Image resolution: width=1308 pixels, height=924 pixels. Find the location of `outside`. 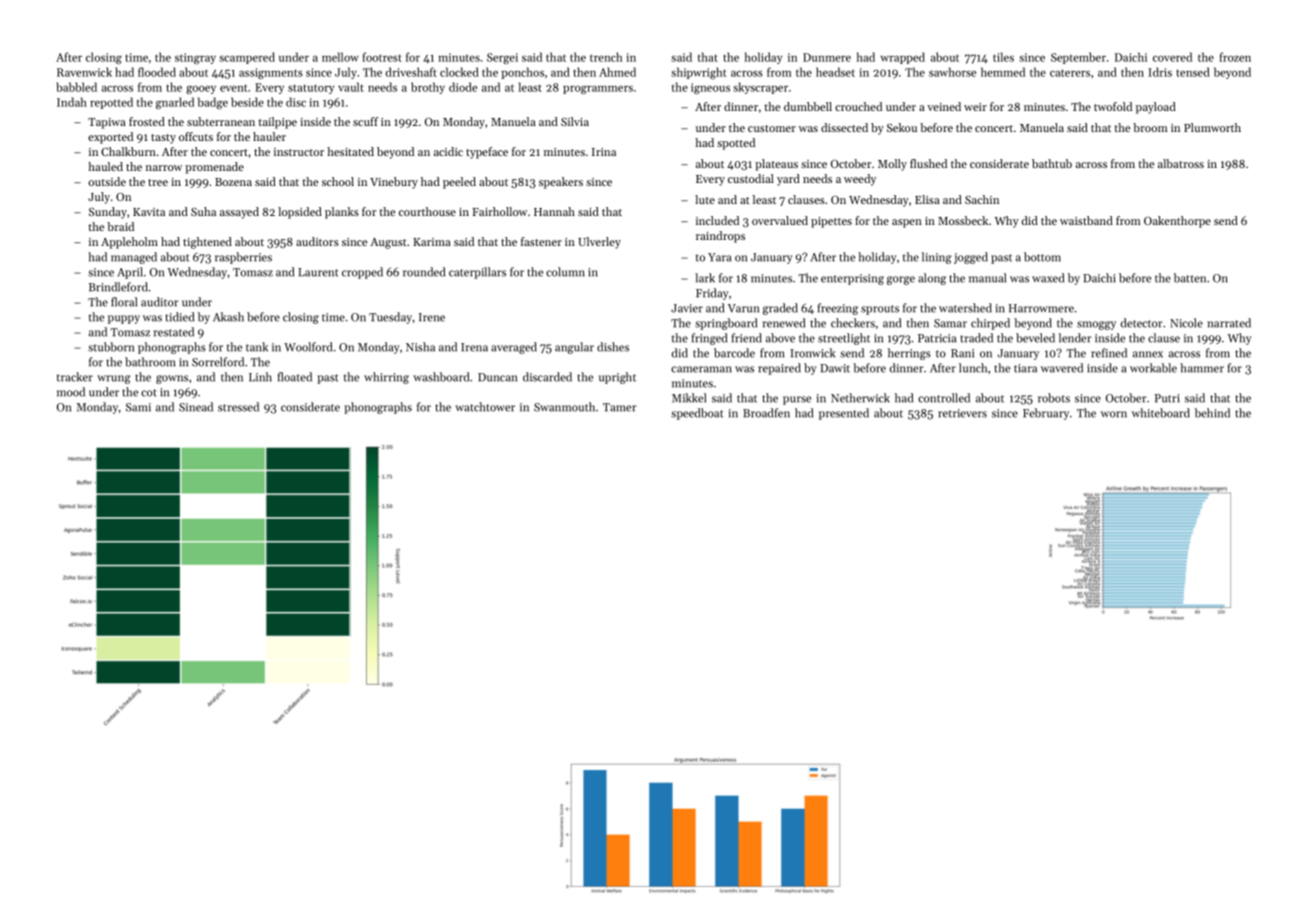

outside is located at coordinates (107, 181).
